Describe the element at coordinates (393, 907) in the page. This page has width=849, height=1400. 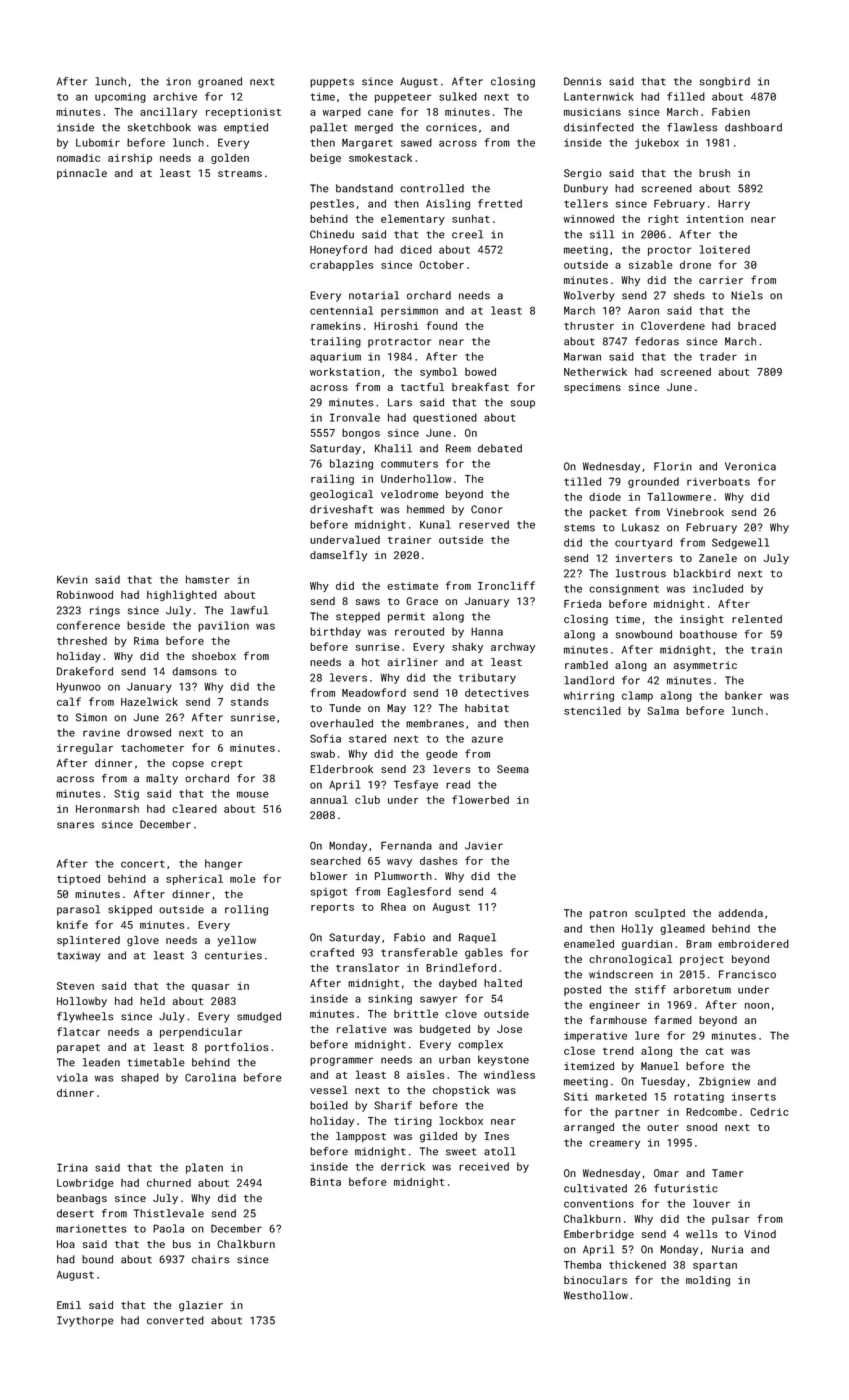
I see `Rhea` at that location.
